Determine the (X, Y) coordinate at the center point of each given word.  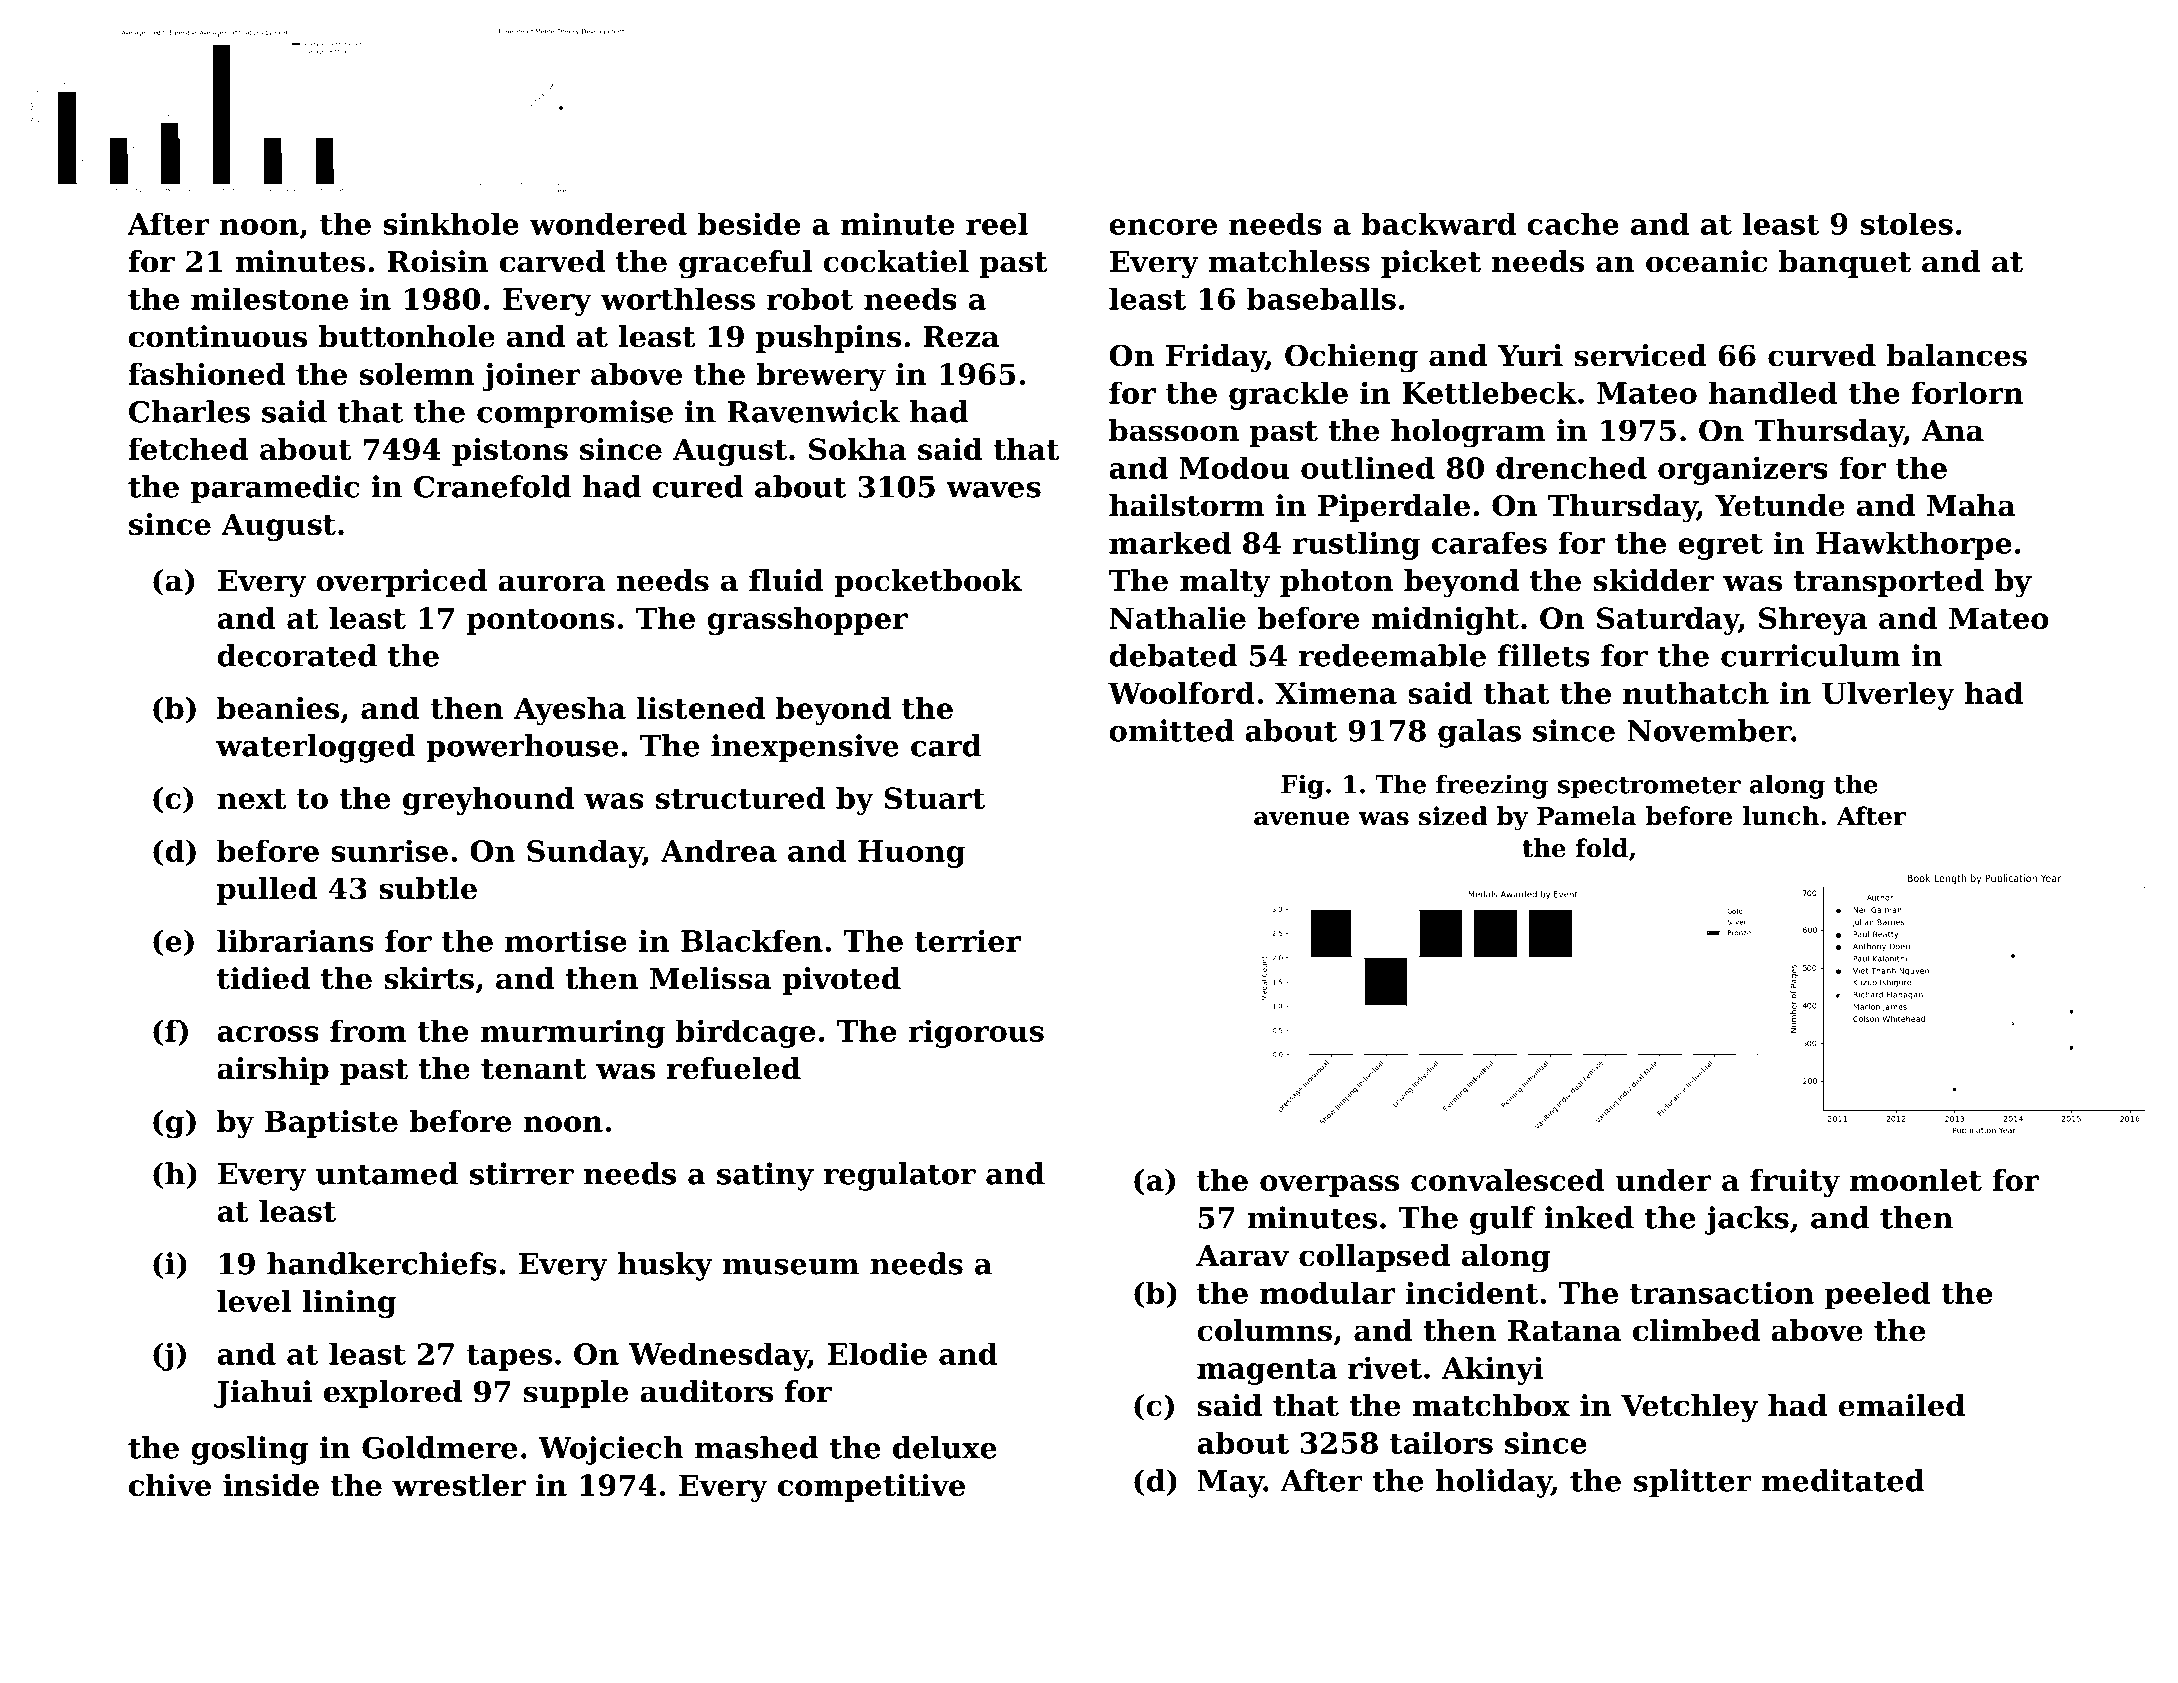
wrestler (459, 1485)
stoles (1907, 223)
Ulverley (1888, 696)
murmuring (572, 1034)
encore (1163, 227)
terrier (968, 940)
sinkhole (451, 223)
